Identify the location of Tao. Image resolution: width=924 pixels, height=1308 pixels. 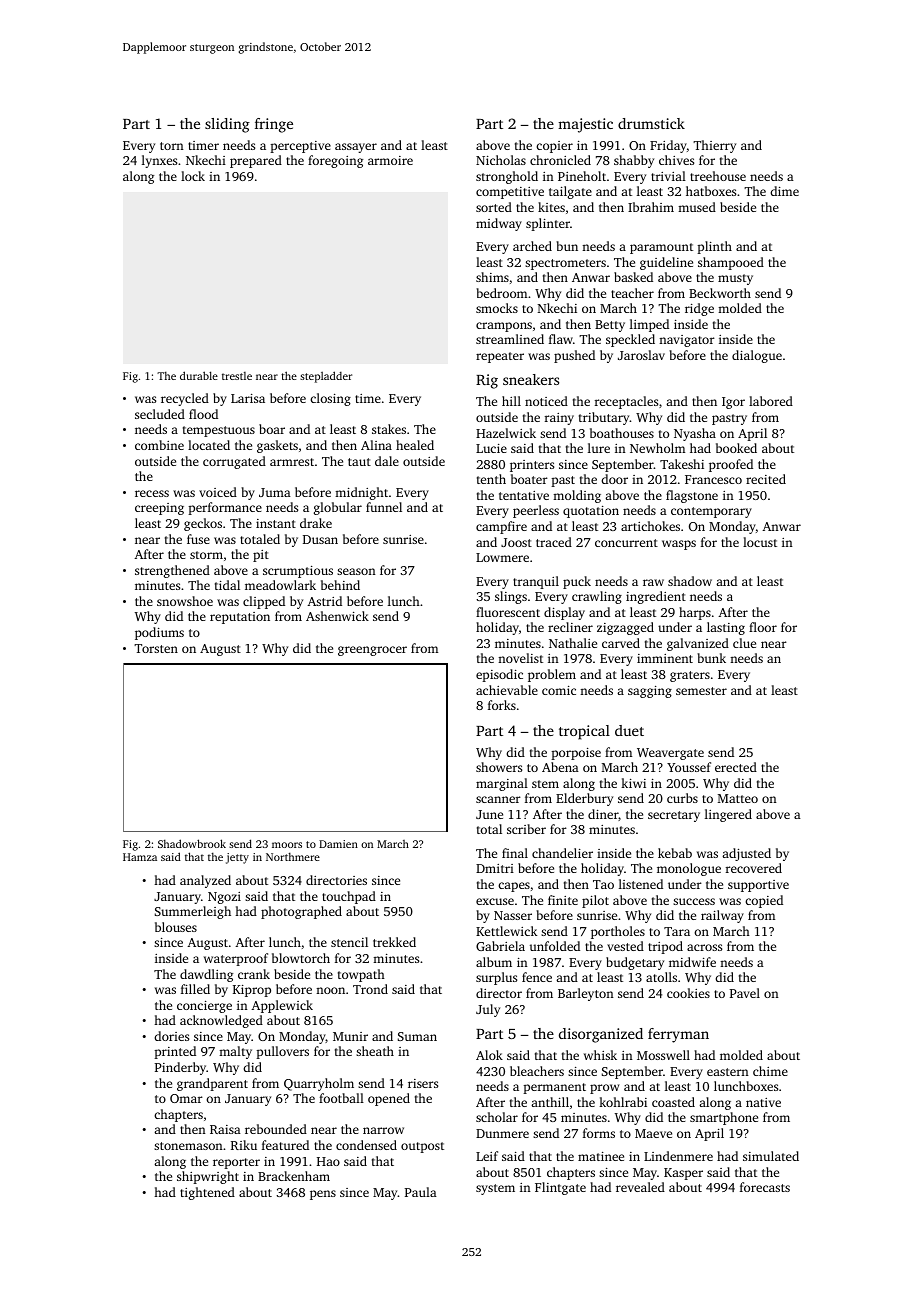
(603, 884).
